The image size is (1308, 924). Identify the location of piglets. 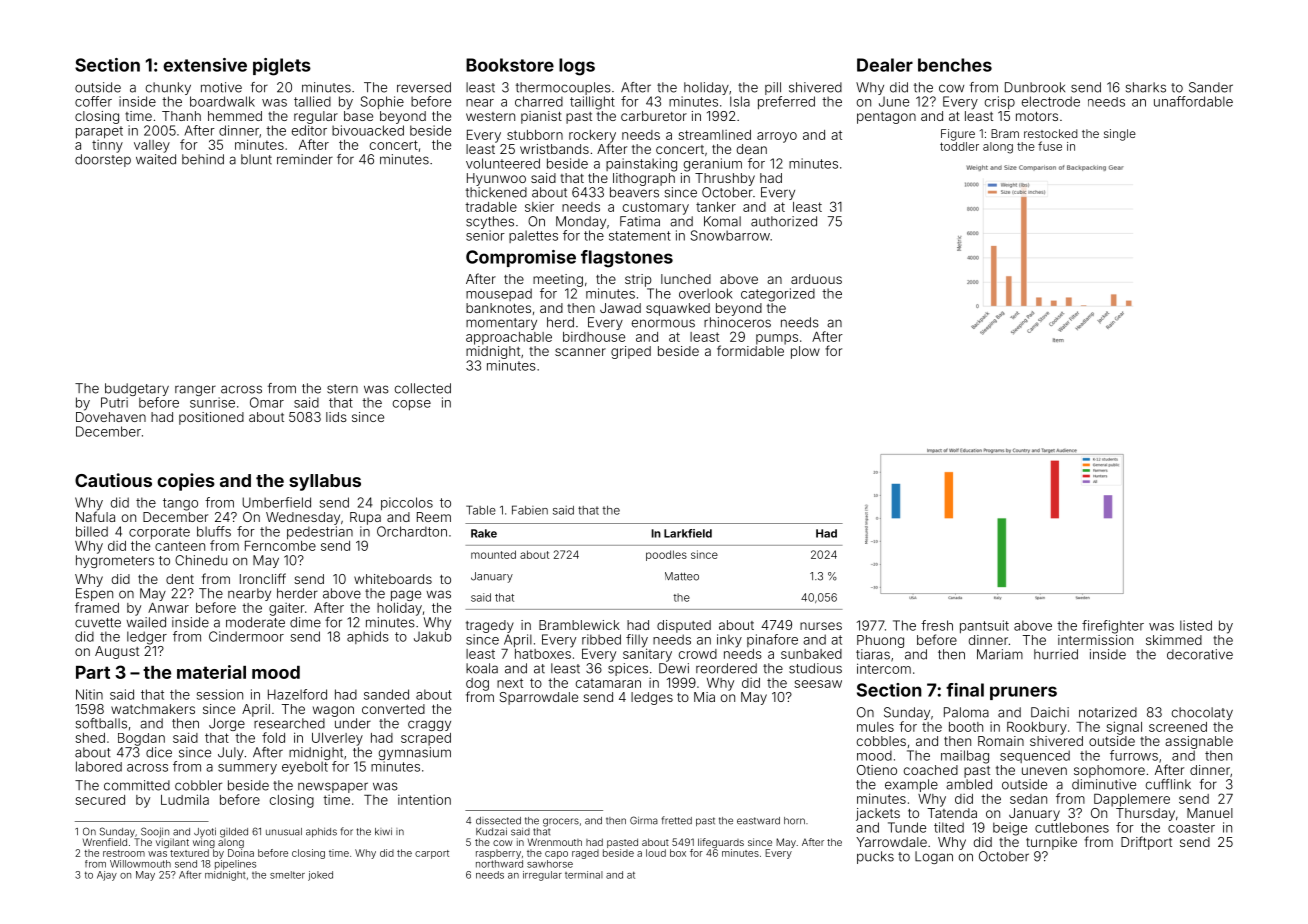
(282, 67).
